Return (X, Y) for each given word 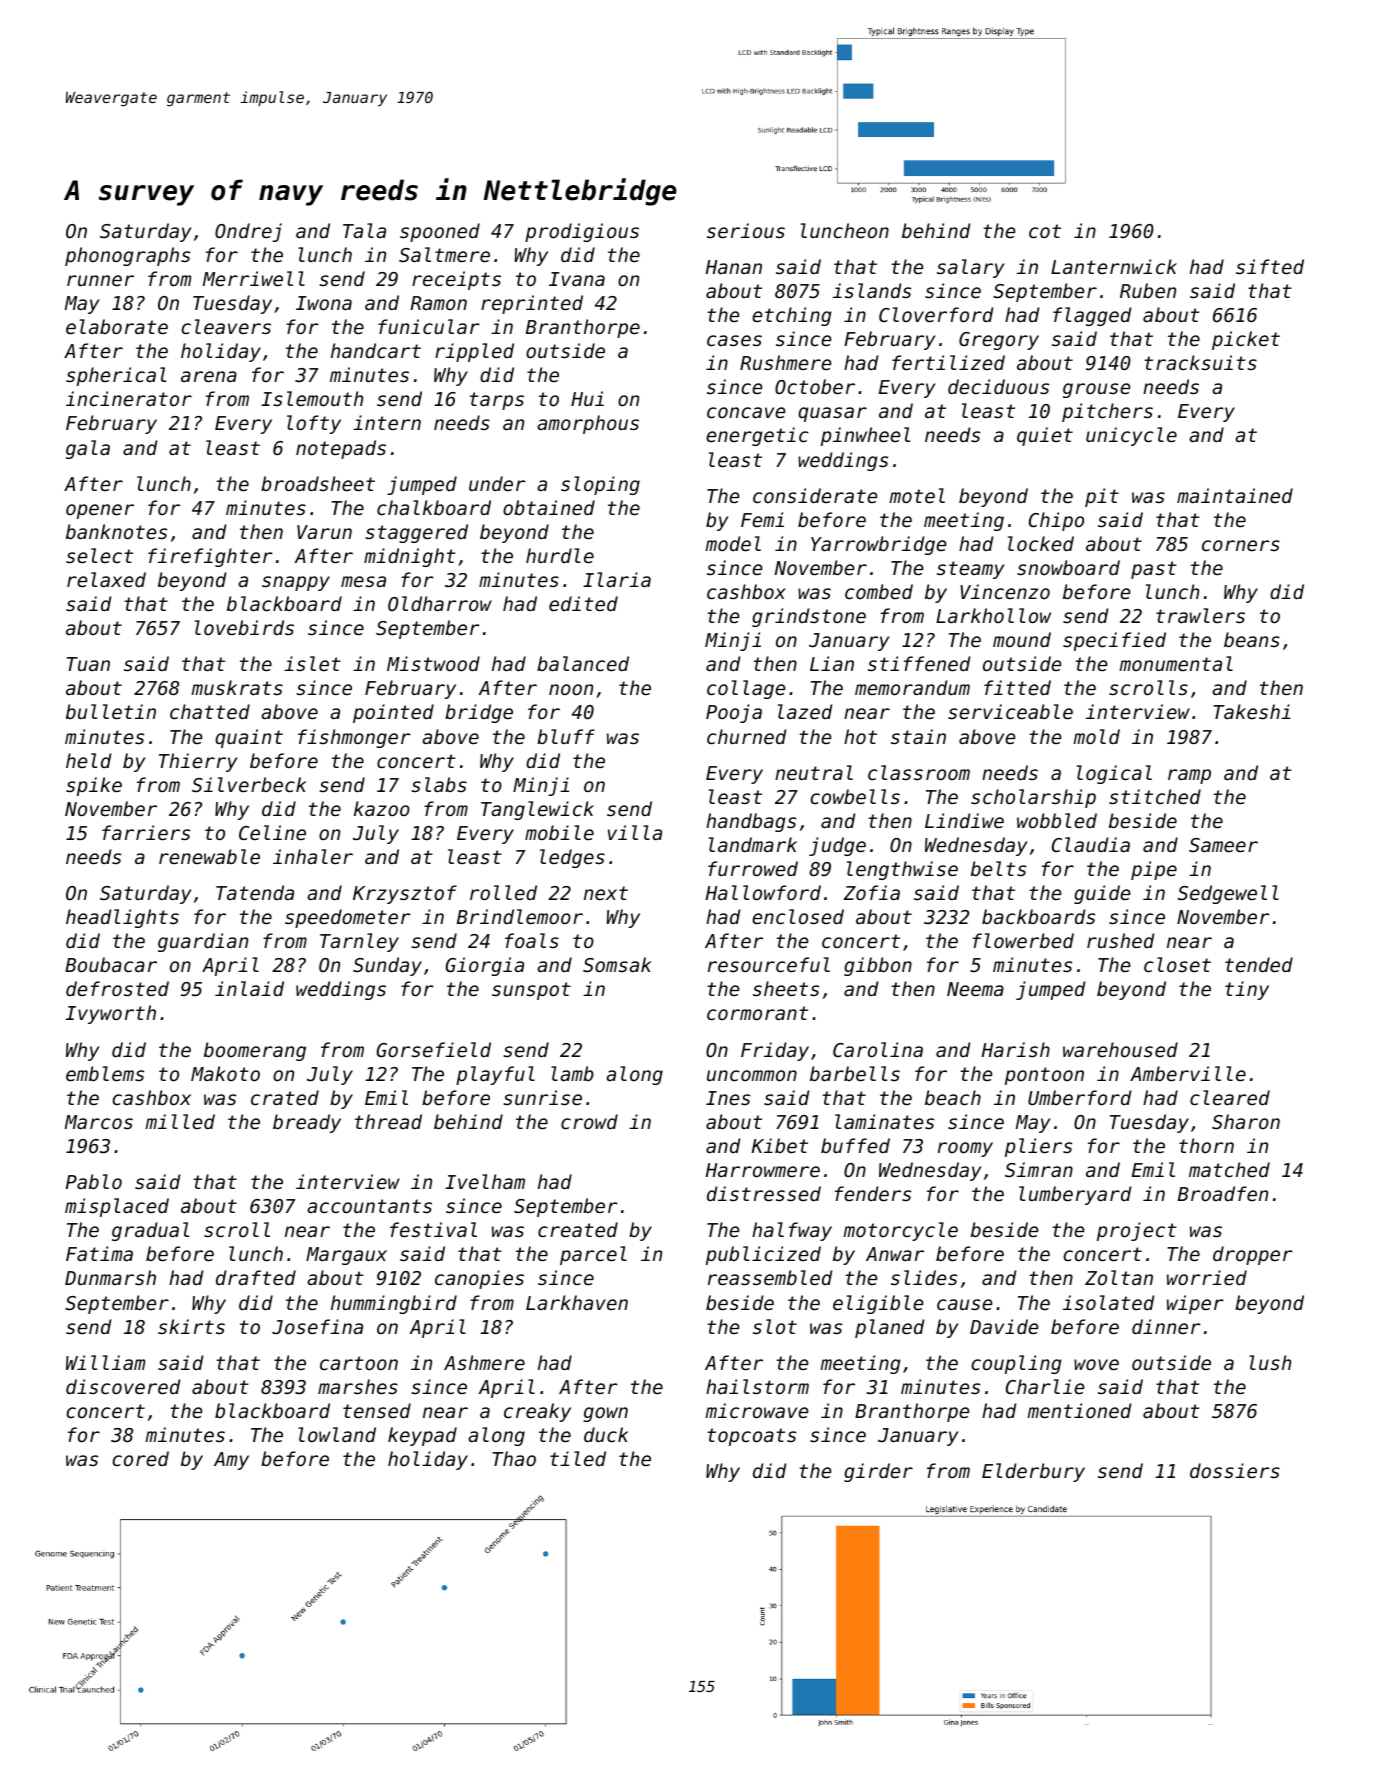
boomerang (255, 1051)
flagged (1092, 316)
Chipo (1056, 521)
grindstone (809, 617)
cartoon (359, 1363)
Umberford (1079, 1097)
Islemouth (312, 398)
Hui (587, 398)
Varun (324, 532)
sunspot (531, 991)
